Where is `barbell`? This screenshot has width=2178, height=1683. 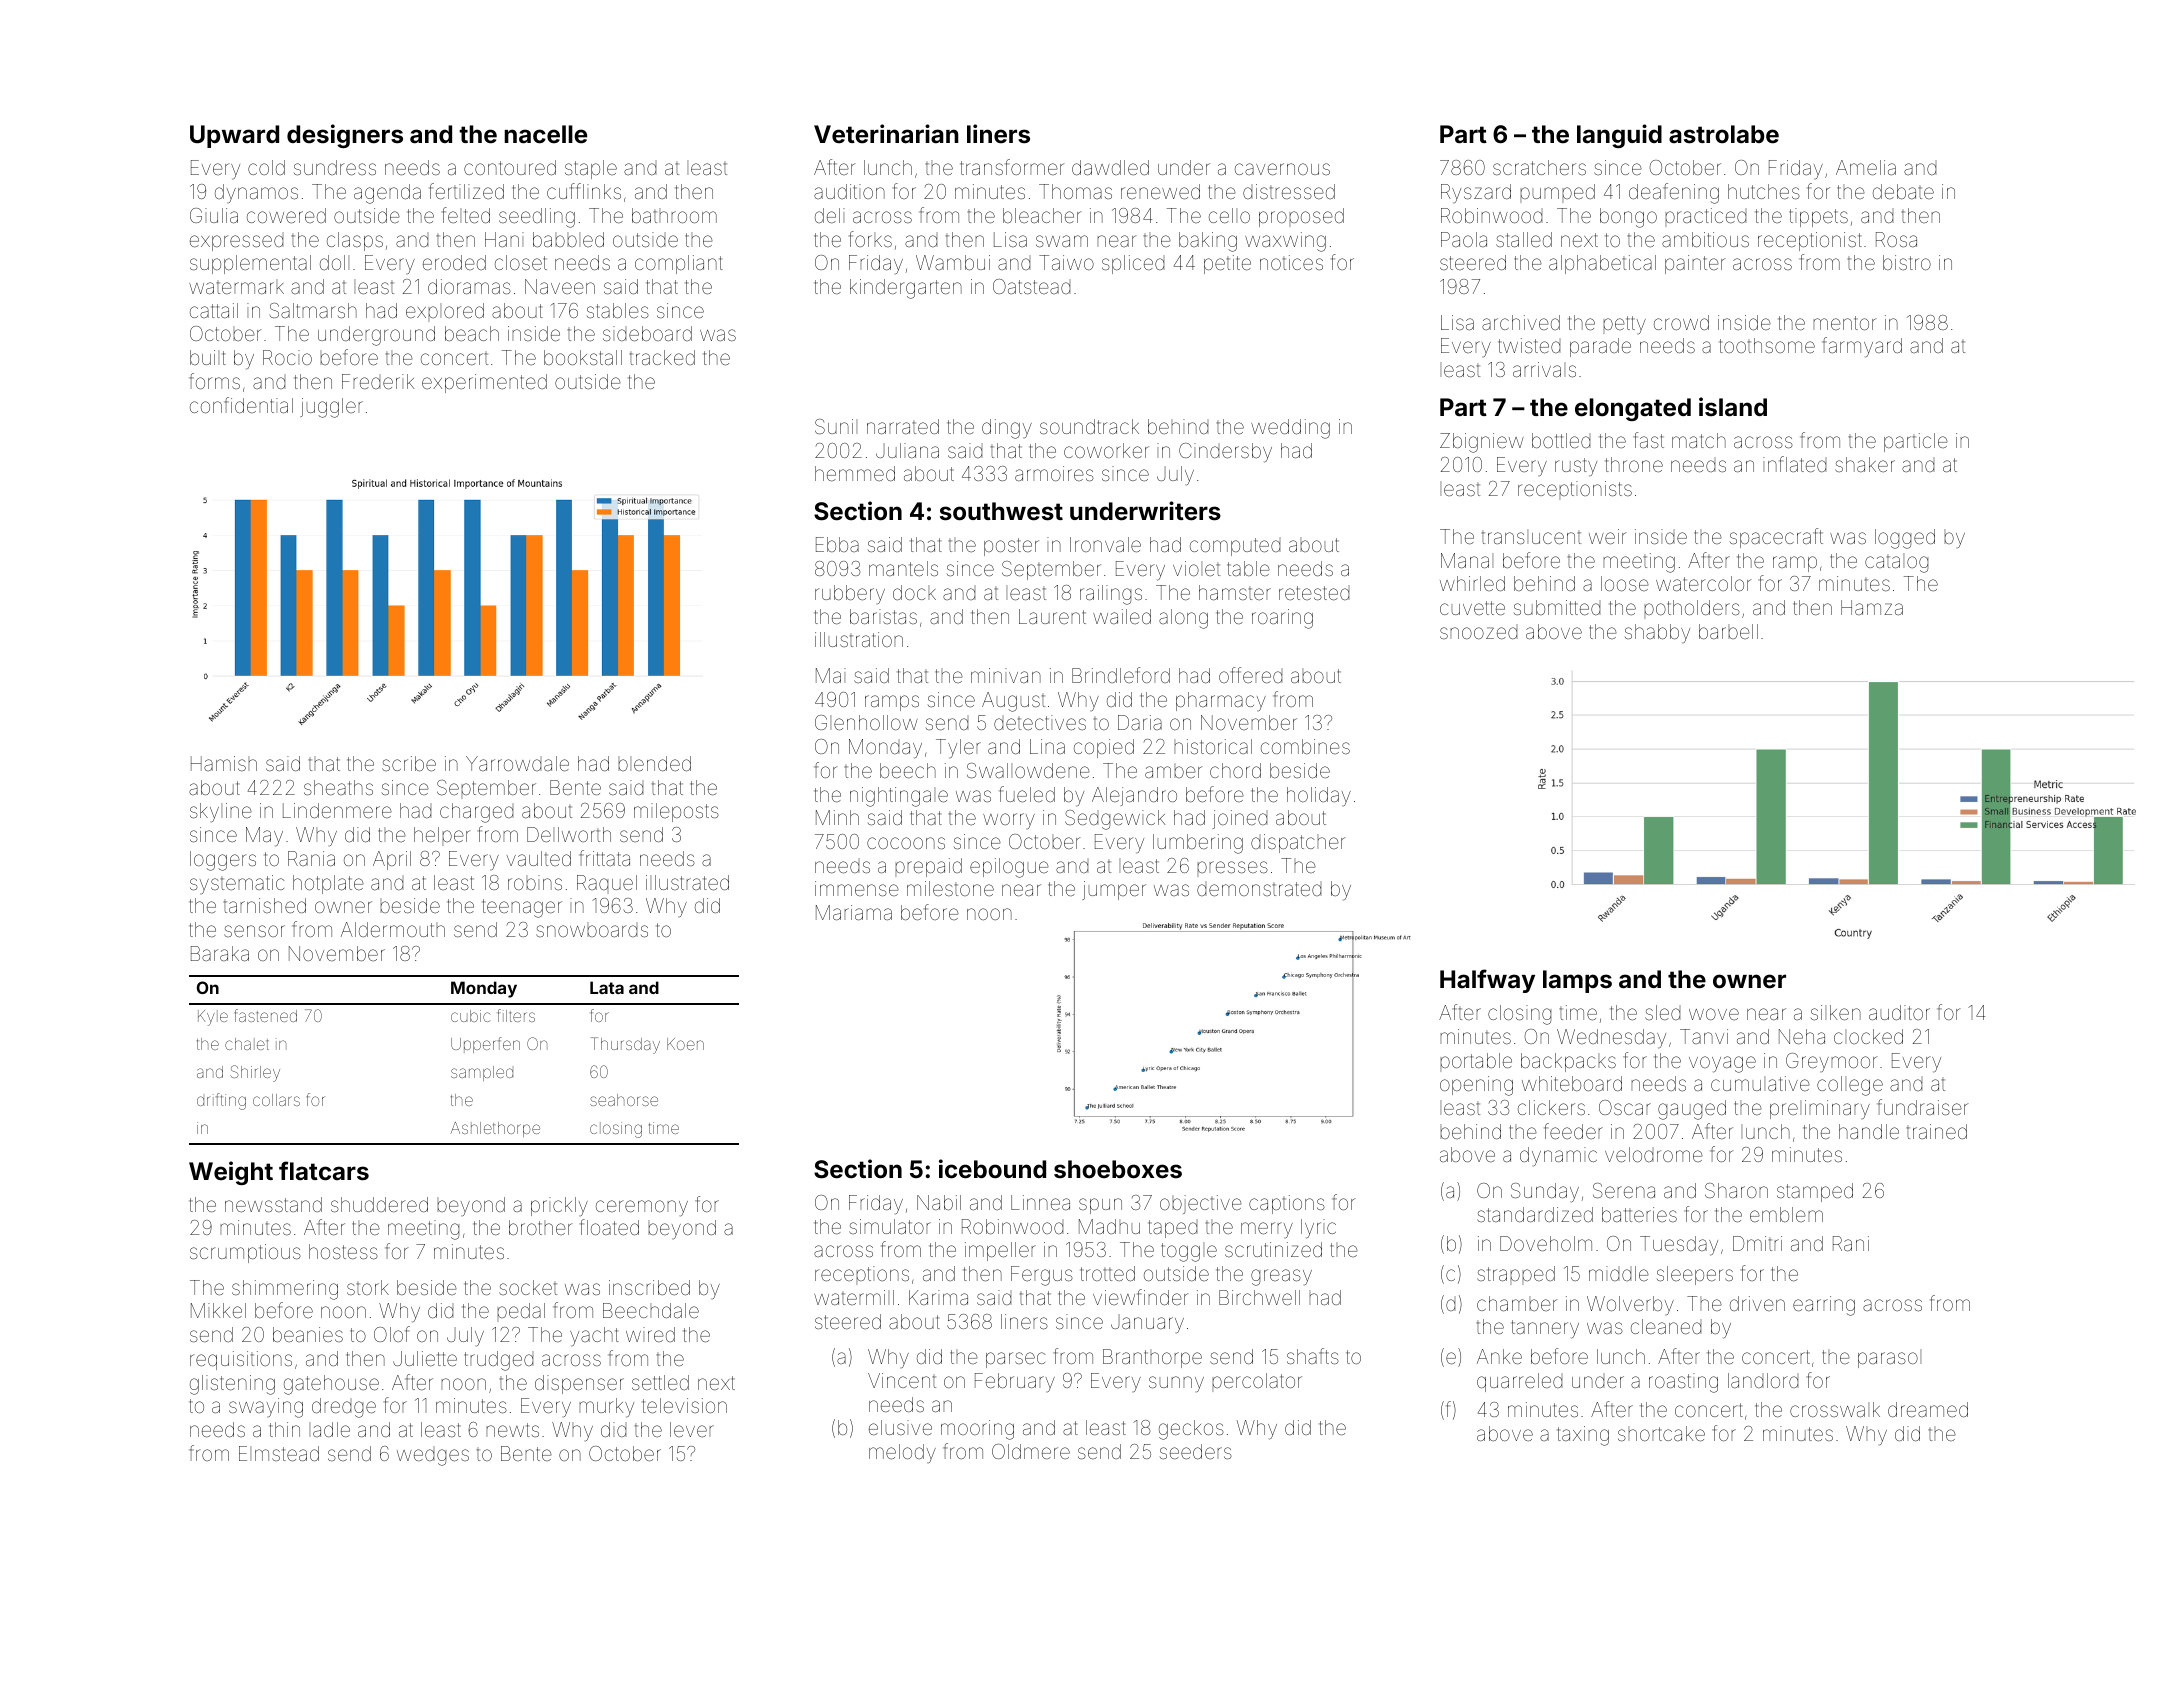 barbell is located at coordinates (1728, 631).
